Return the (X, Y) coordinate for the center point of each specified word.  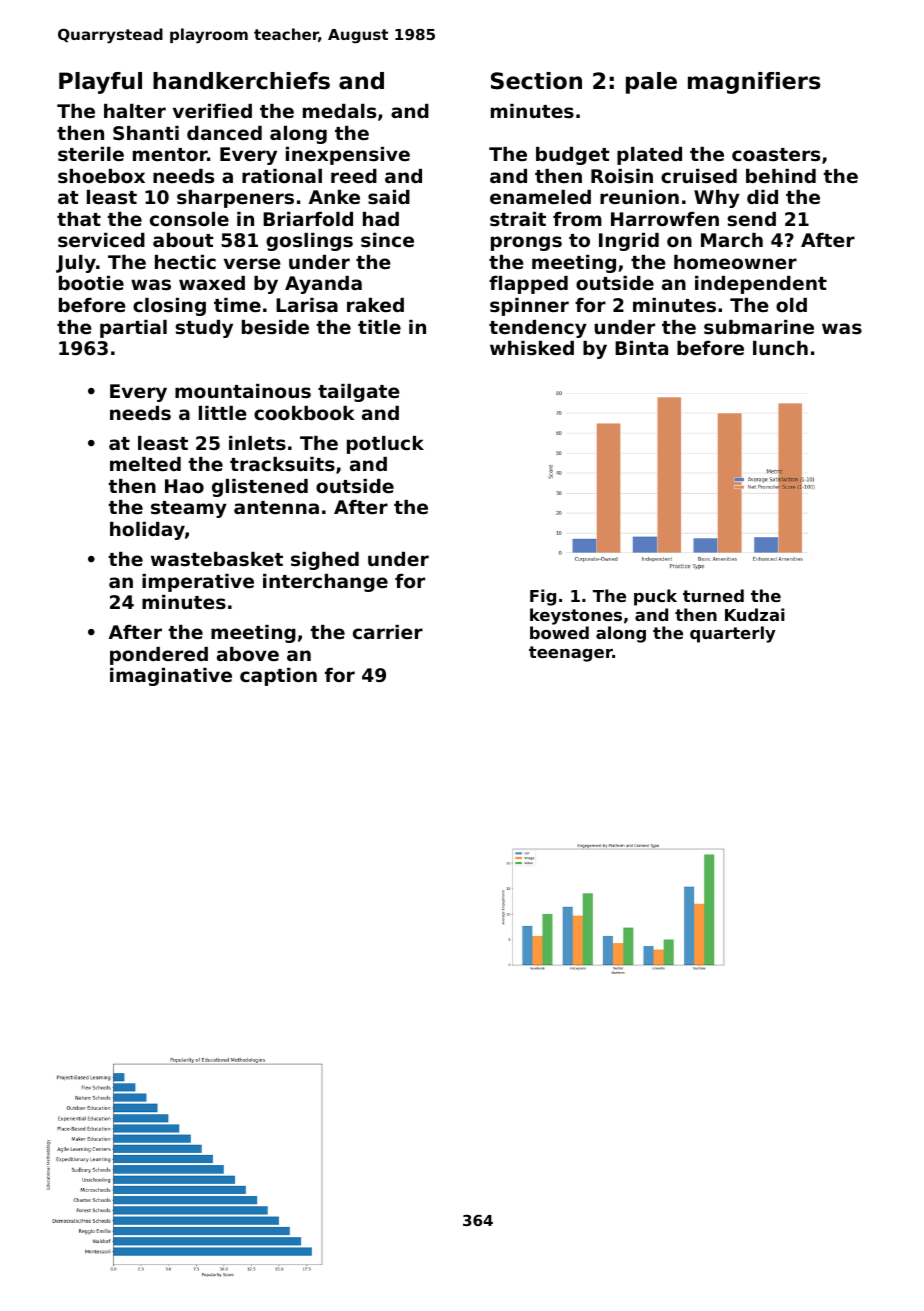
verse (252, 263)
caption (278, 677)
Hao (184, 486)
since (387, 240)
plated (649, 156)
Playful (100, 83)
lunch (780, 348)
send (751, 219)
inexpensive (348, 156)
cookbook (304, 413)
